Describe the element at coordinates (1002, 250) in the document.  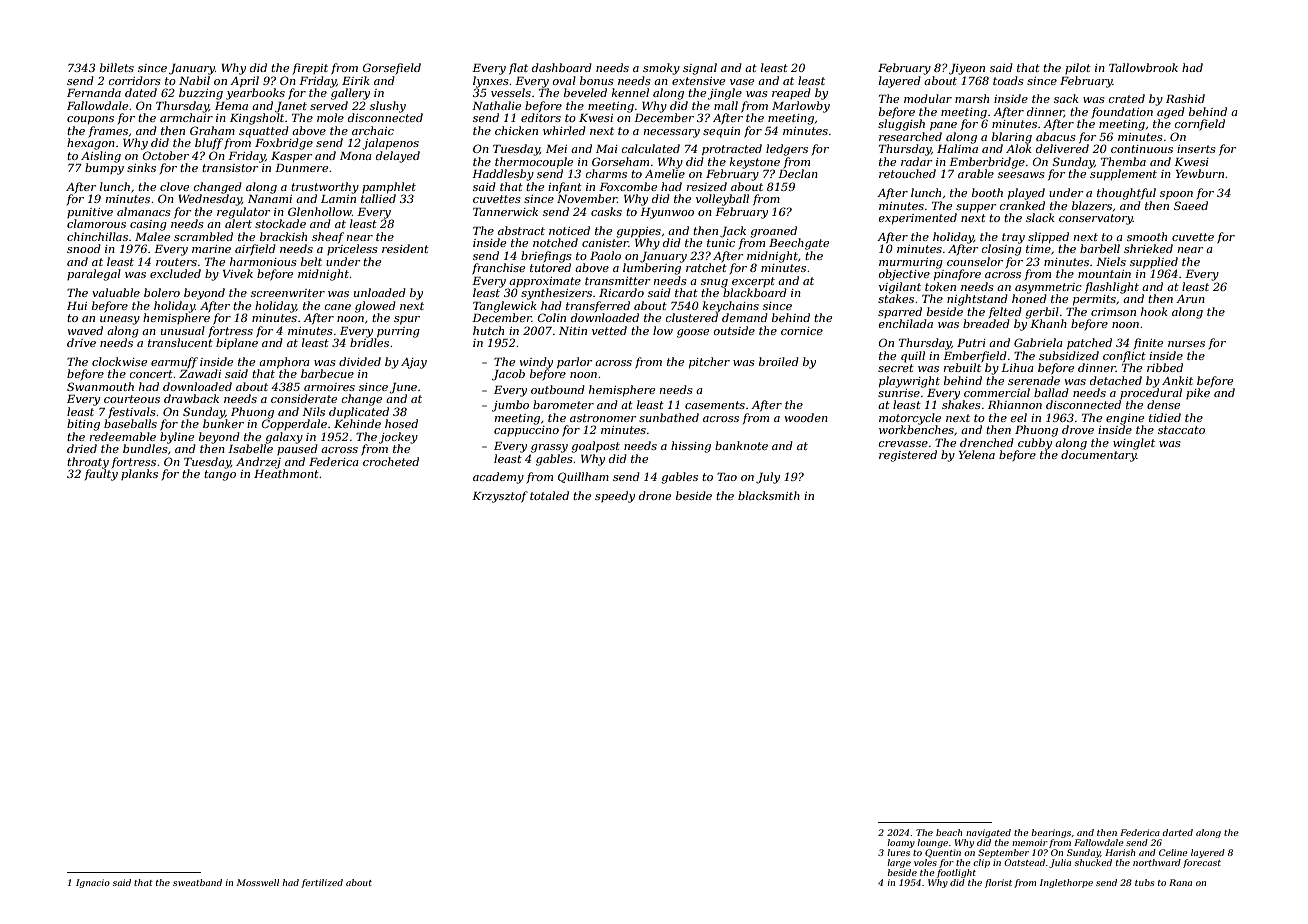
I see `closing` at that location.
